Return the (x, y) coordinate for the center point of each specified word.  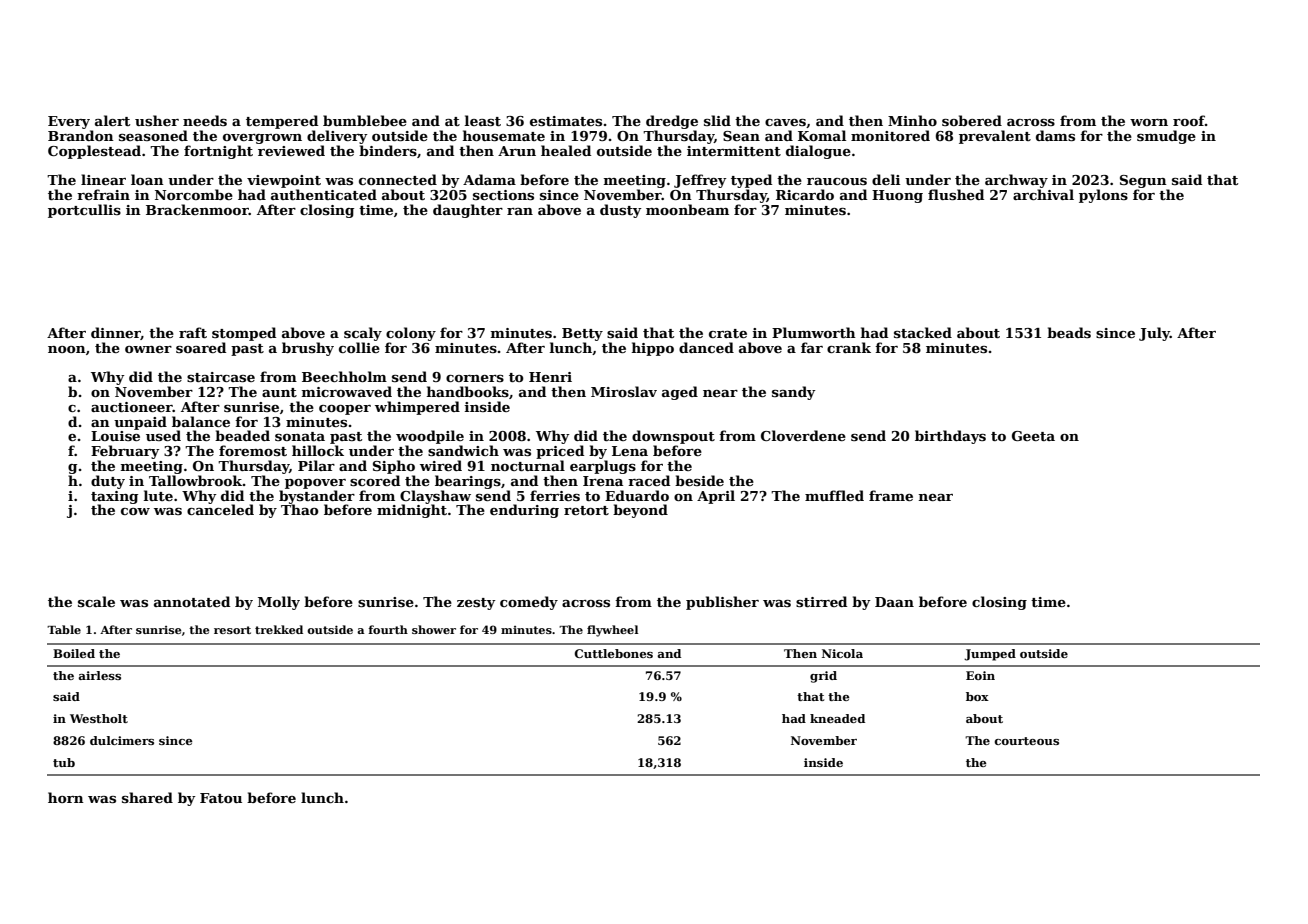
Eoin (980, 675)
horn (66, 797)
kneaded (837, 718)
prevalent (995, 137)
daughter (468, 211)
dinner (116, 333)
